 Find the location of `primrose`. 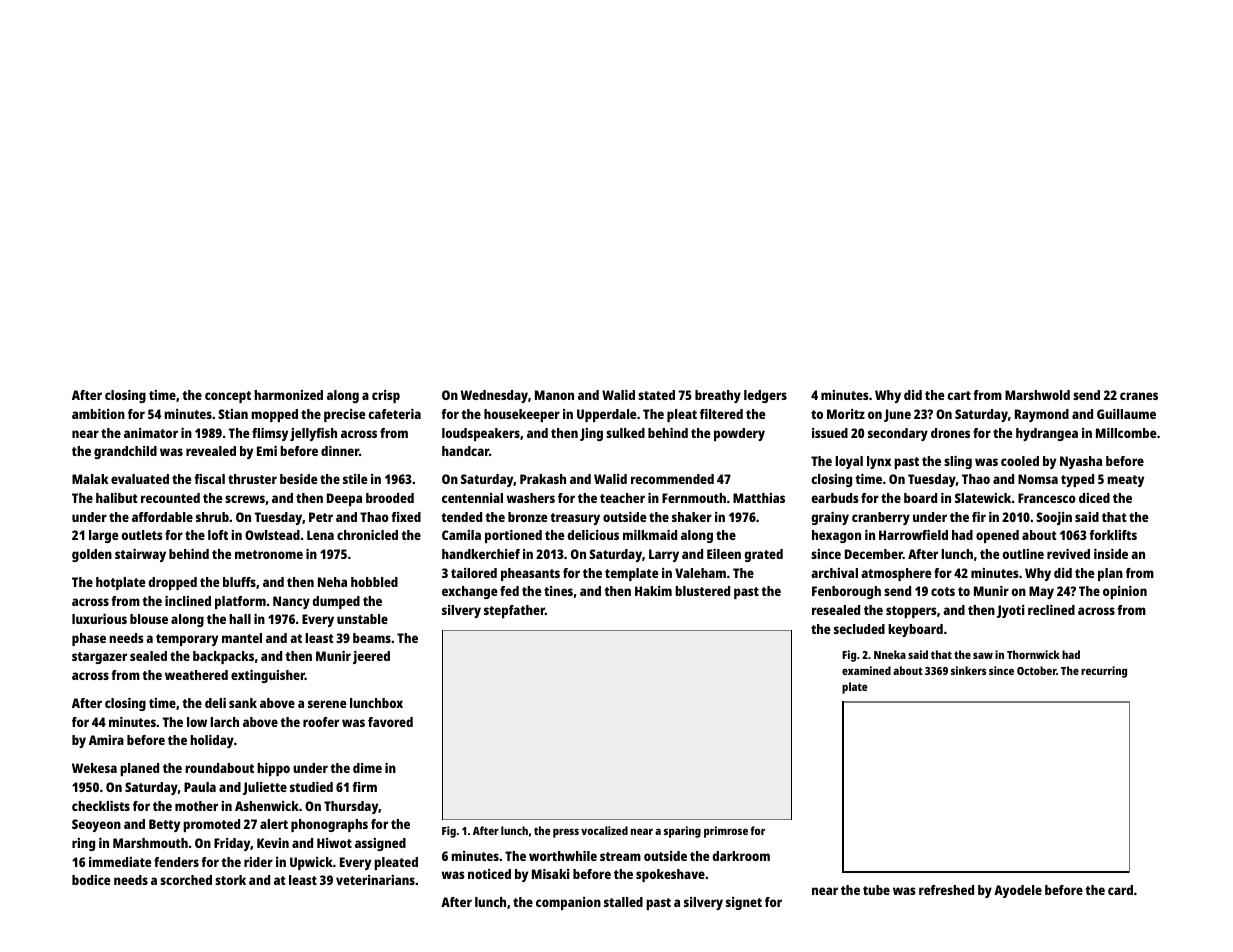

primrose is located at coordinates (726, 832).
